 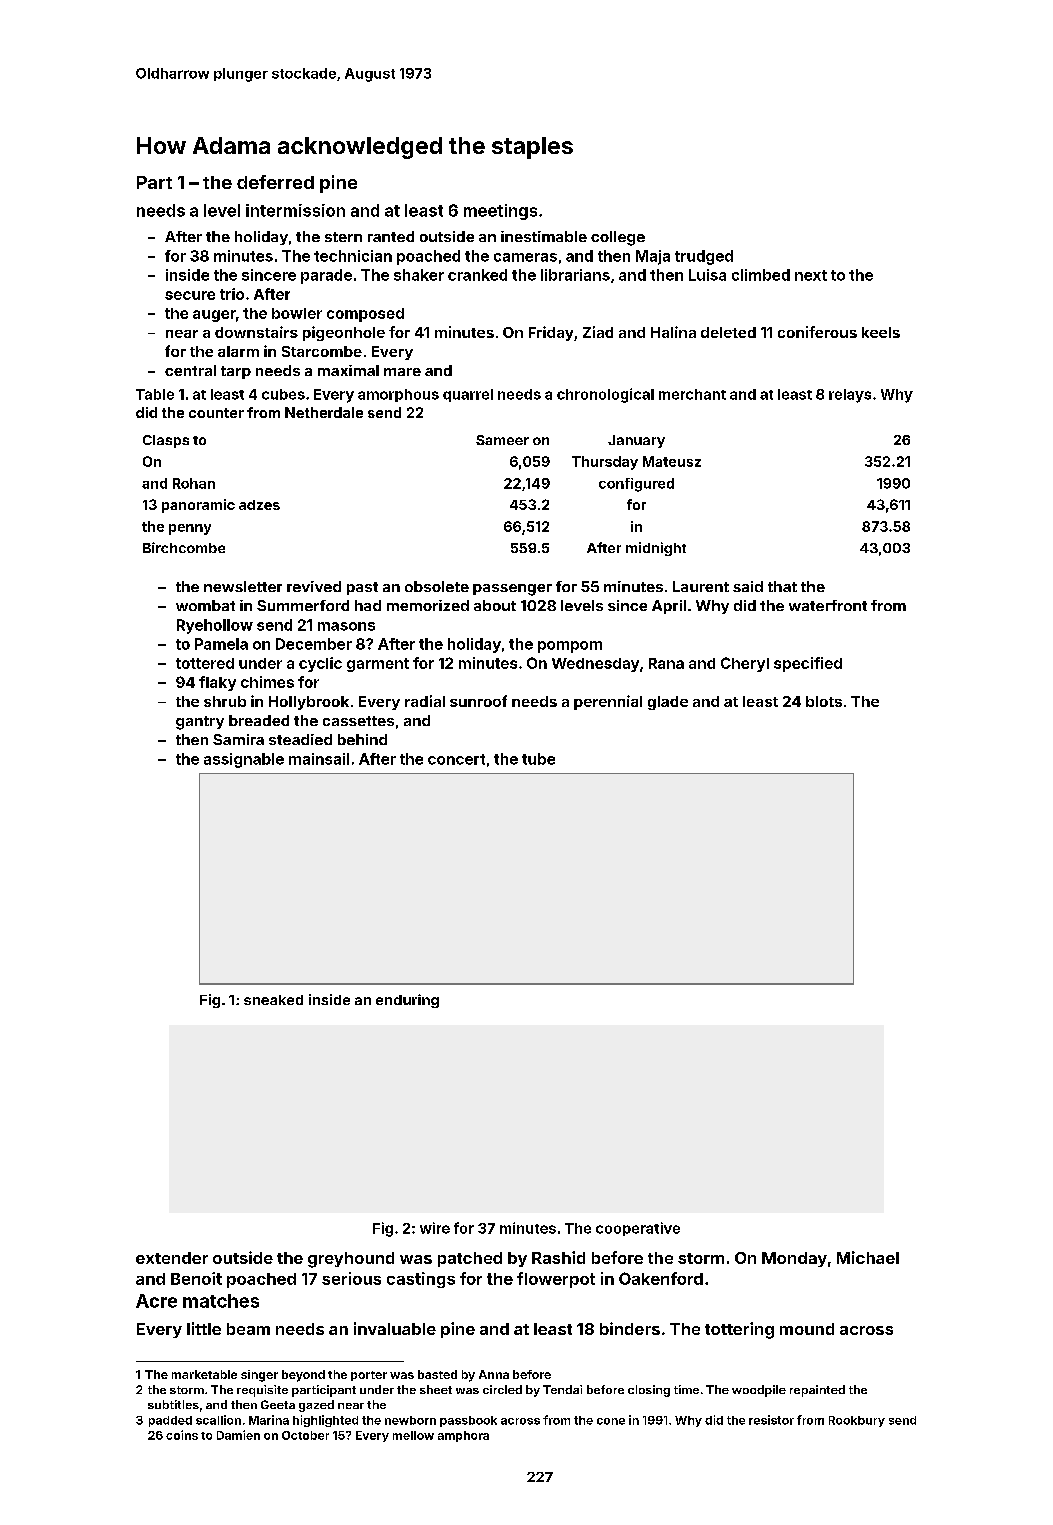 I want to click on basted, so click(x=437, y=1374).
